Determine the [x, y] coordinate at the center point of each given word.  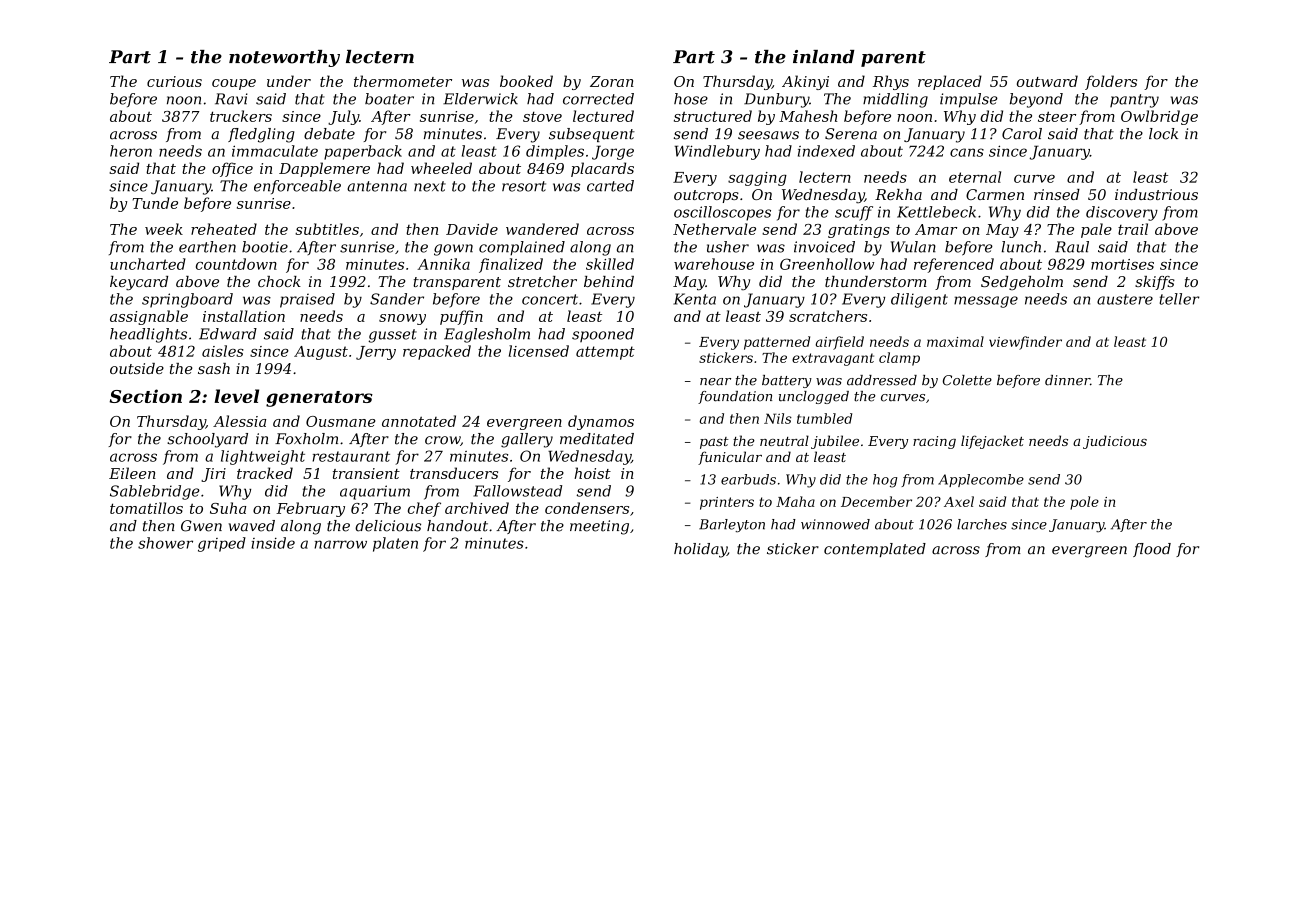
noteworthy [284, 58]
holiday [700, 550]
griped [222, 544]
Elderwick [480, 99]
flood [1152, 550]
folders [1111, 82]
